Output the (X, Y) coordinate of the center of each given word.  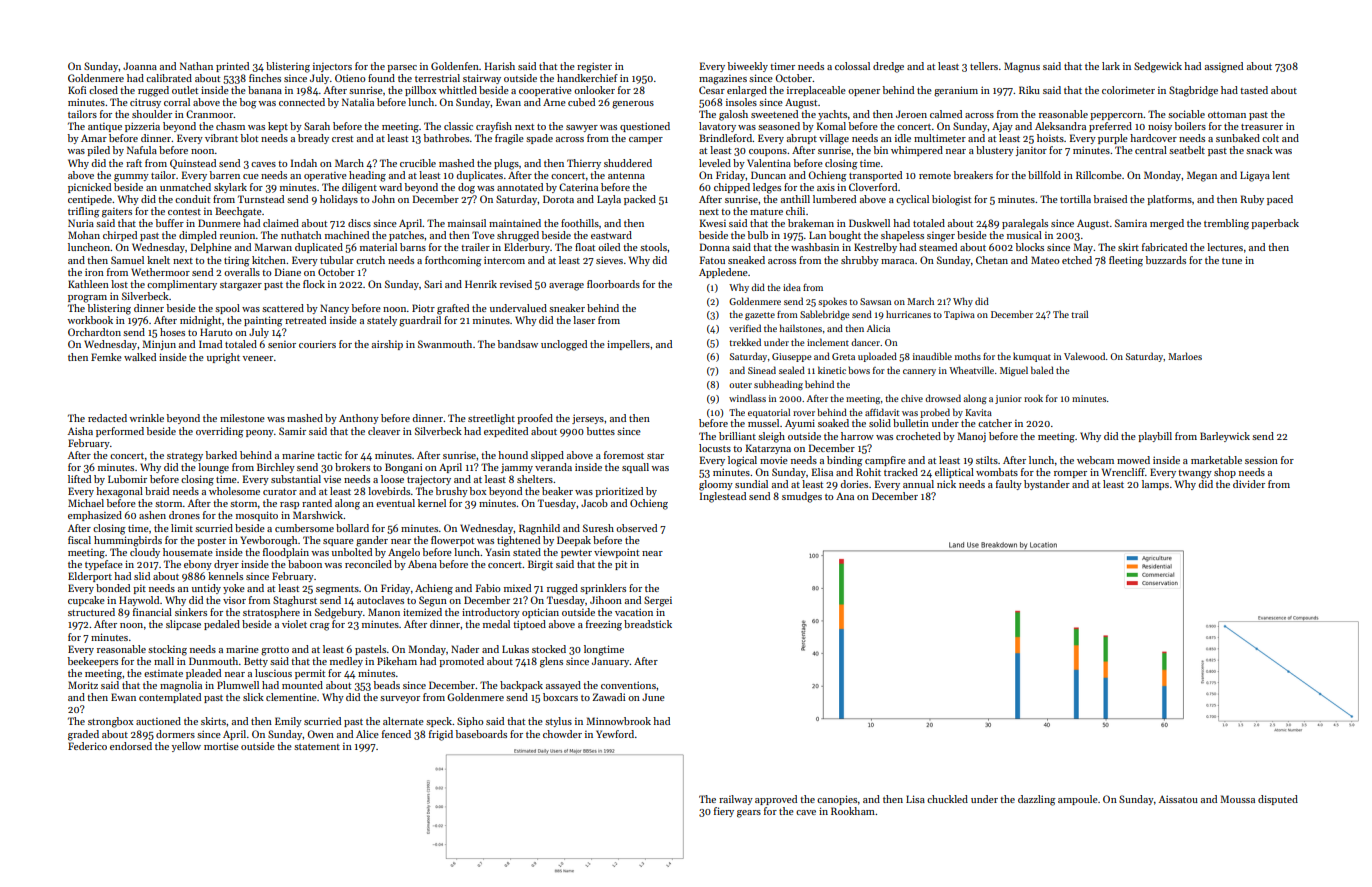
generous (633, 105)
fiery (724, 812)
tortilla (1075, 199)
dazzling (1037, 800)
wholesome (234, 491)
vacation (634, 612)
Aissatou (1178, 799)
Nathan (196, 66)
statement (317, 747)
